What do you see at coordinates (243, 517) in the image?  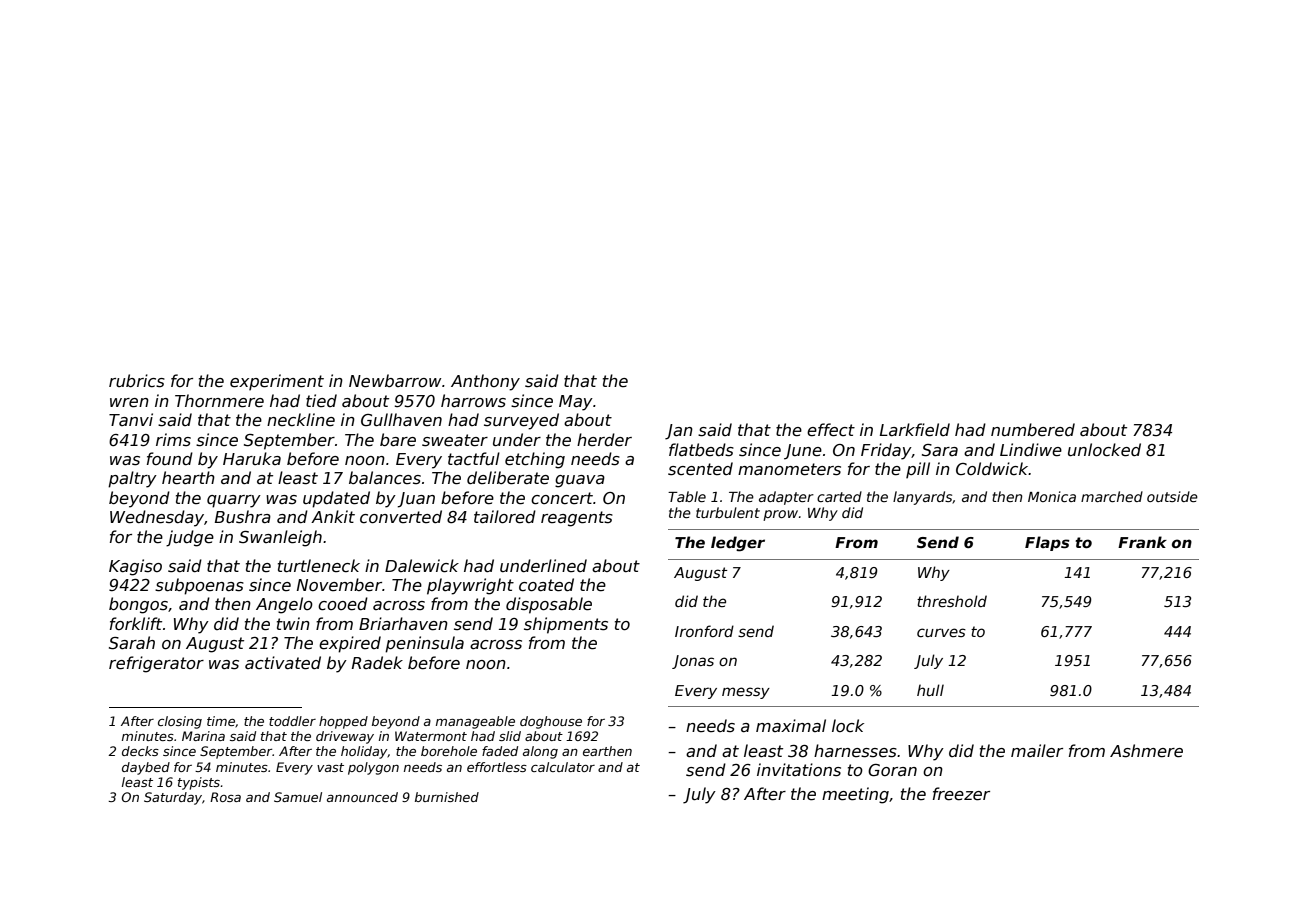 I see `Bushra` at bounding box center [243, 517].
